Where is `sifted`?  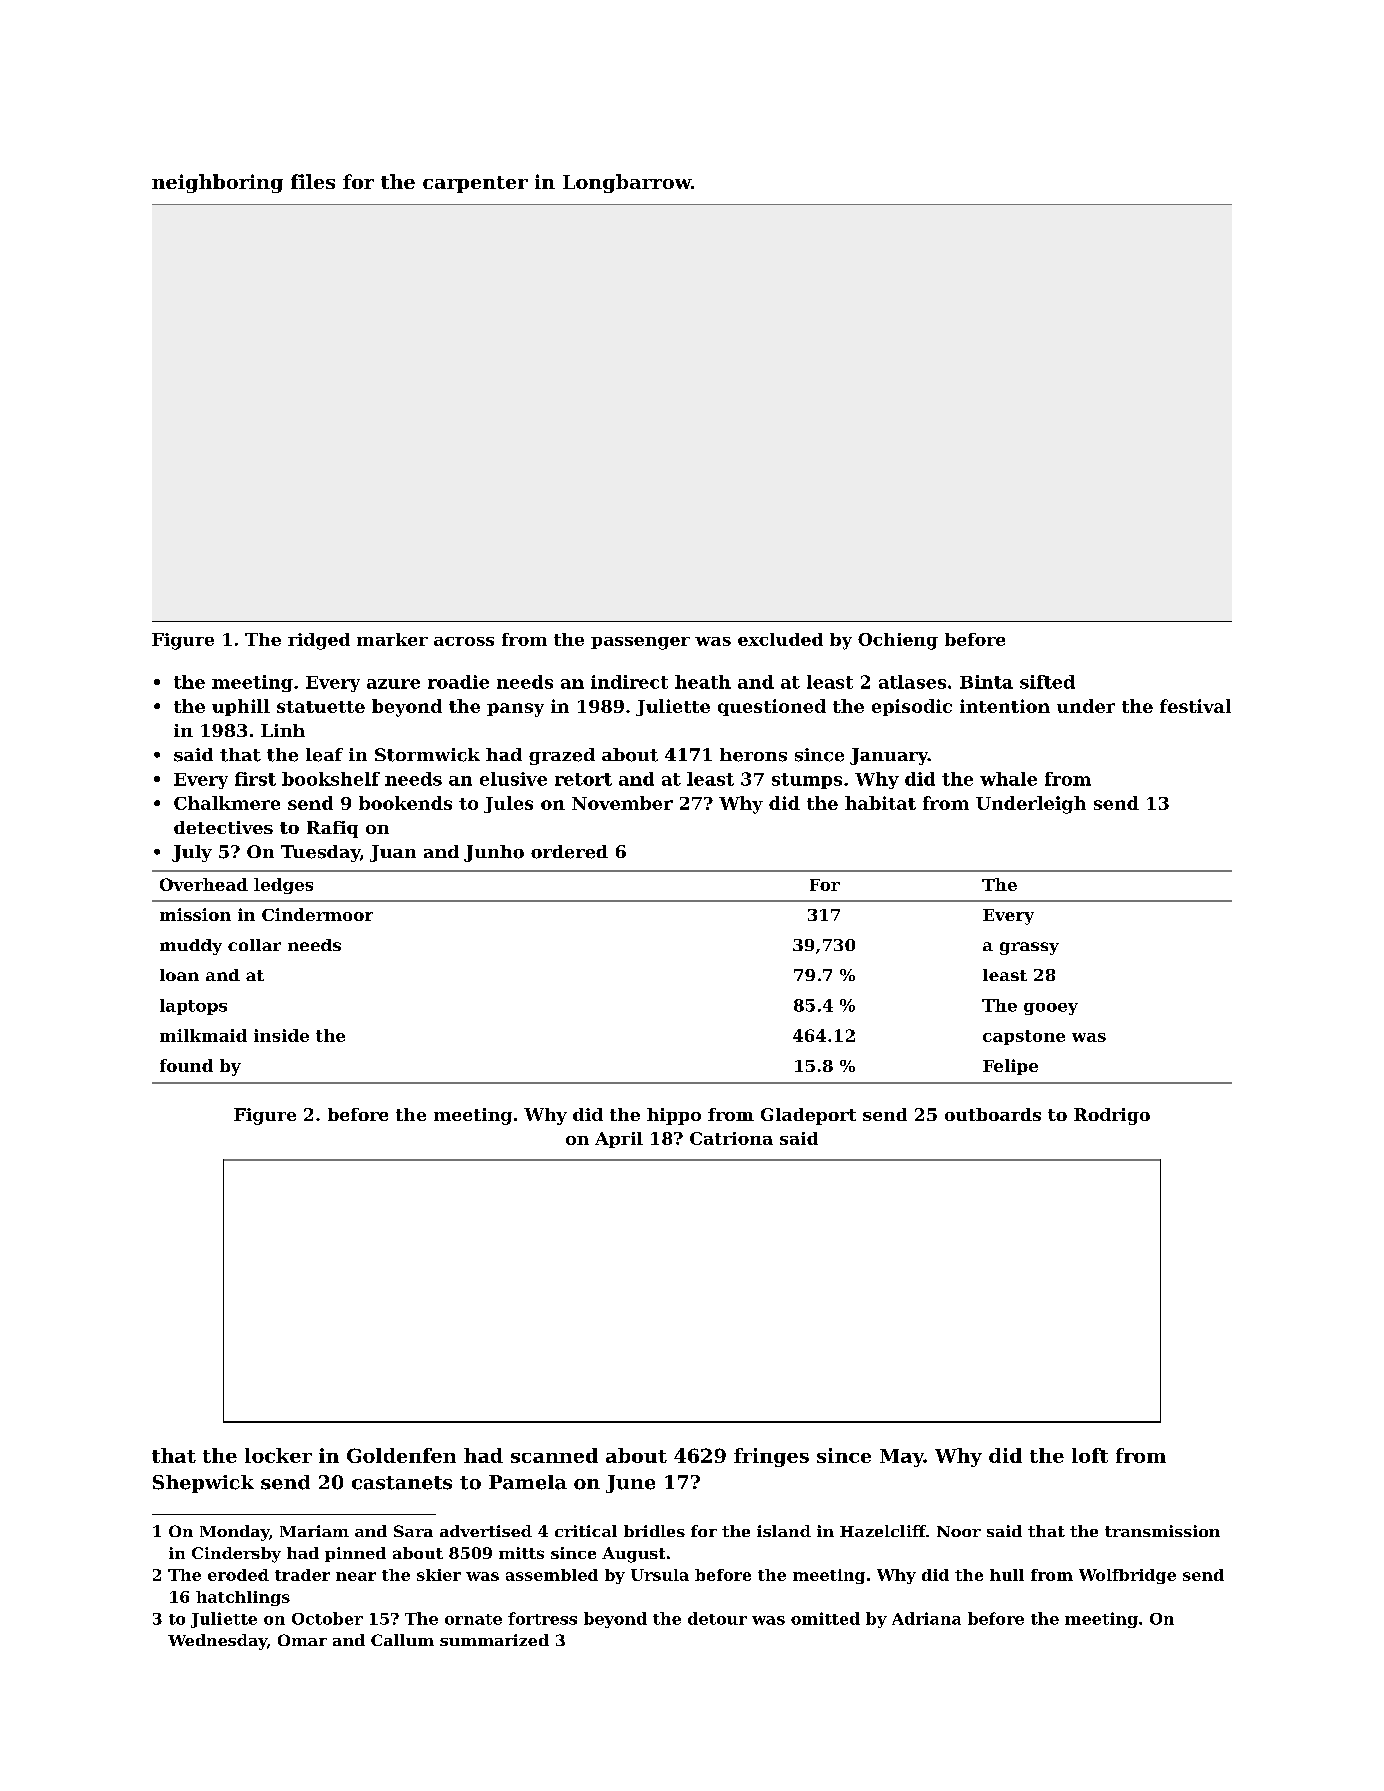 sifted is located at coordinates (1047, 682).
